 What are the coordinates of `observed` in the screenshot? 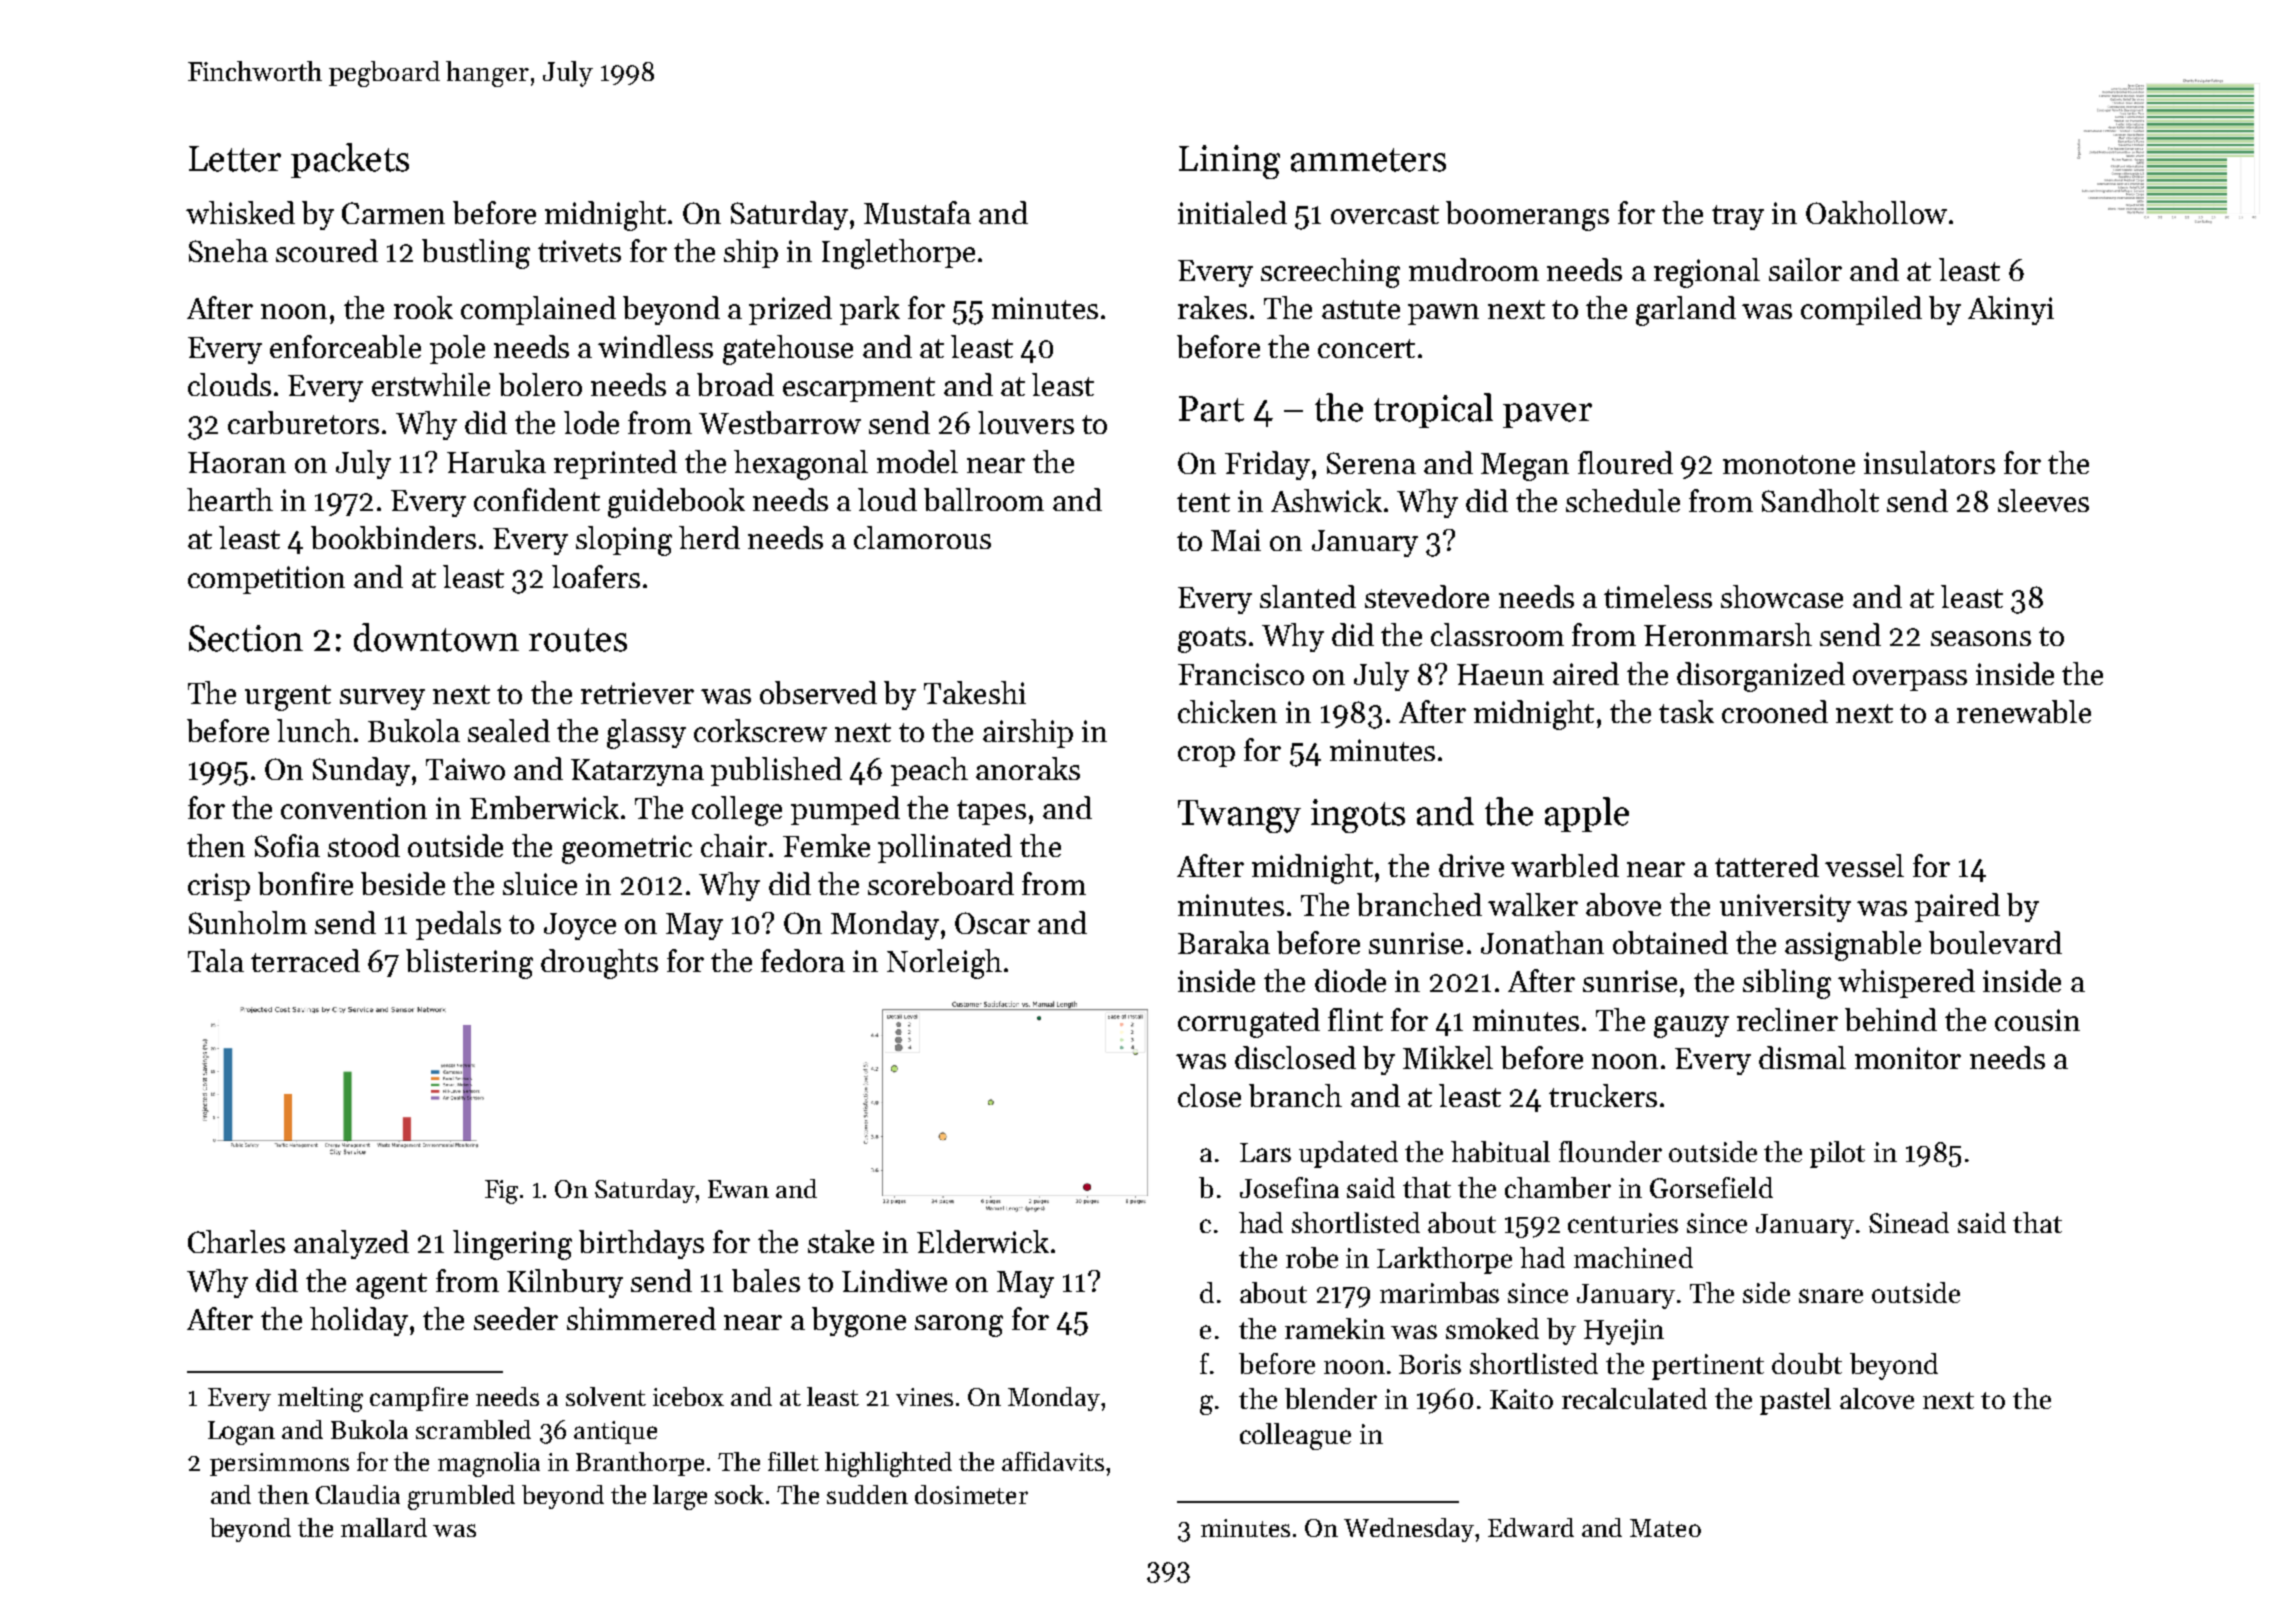 It's located at (818, 692).
